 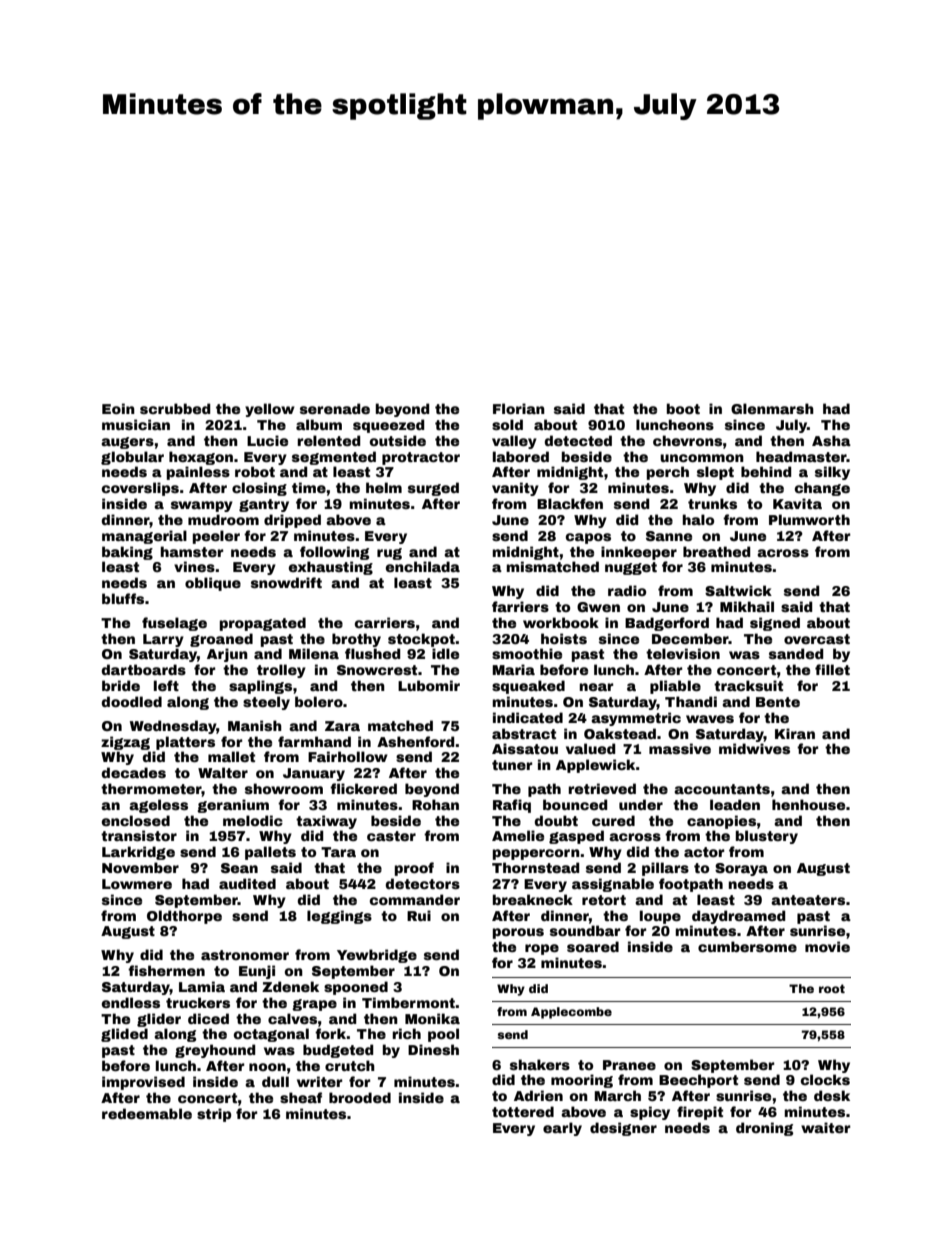 What do you see at coordinates (507, 424) in the screenshot?
I see `sold` at bounding box center [507, 424].
